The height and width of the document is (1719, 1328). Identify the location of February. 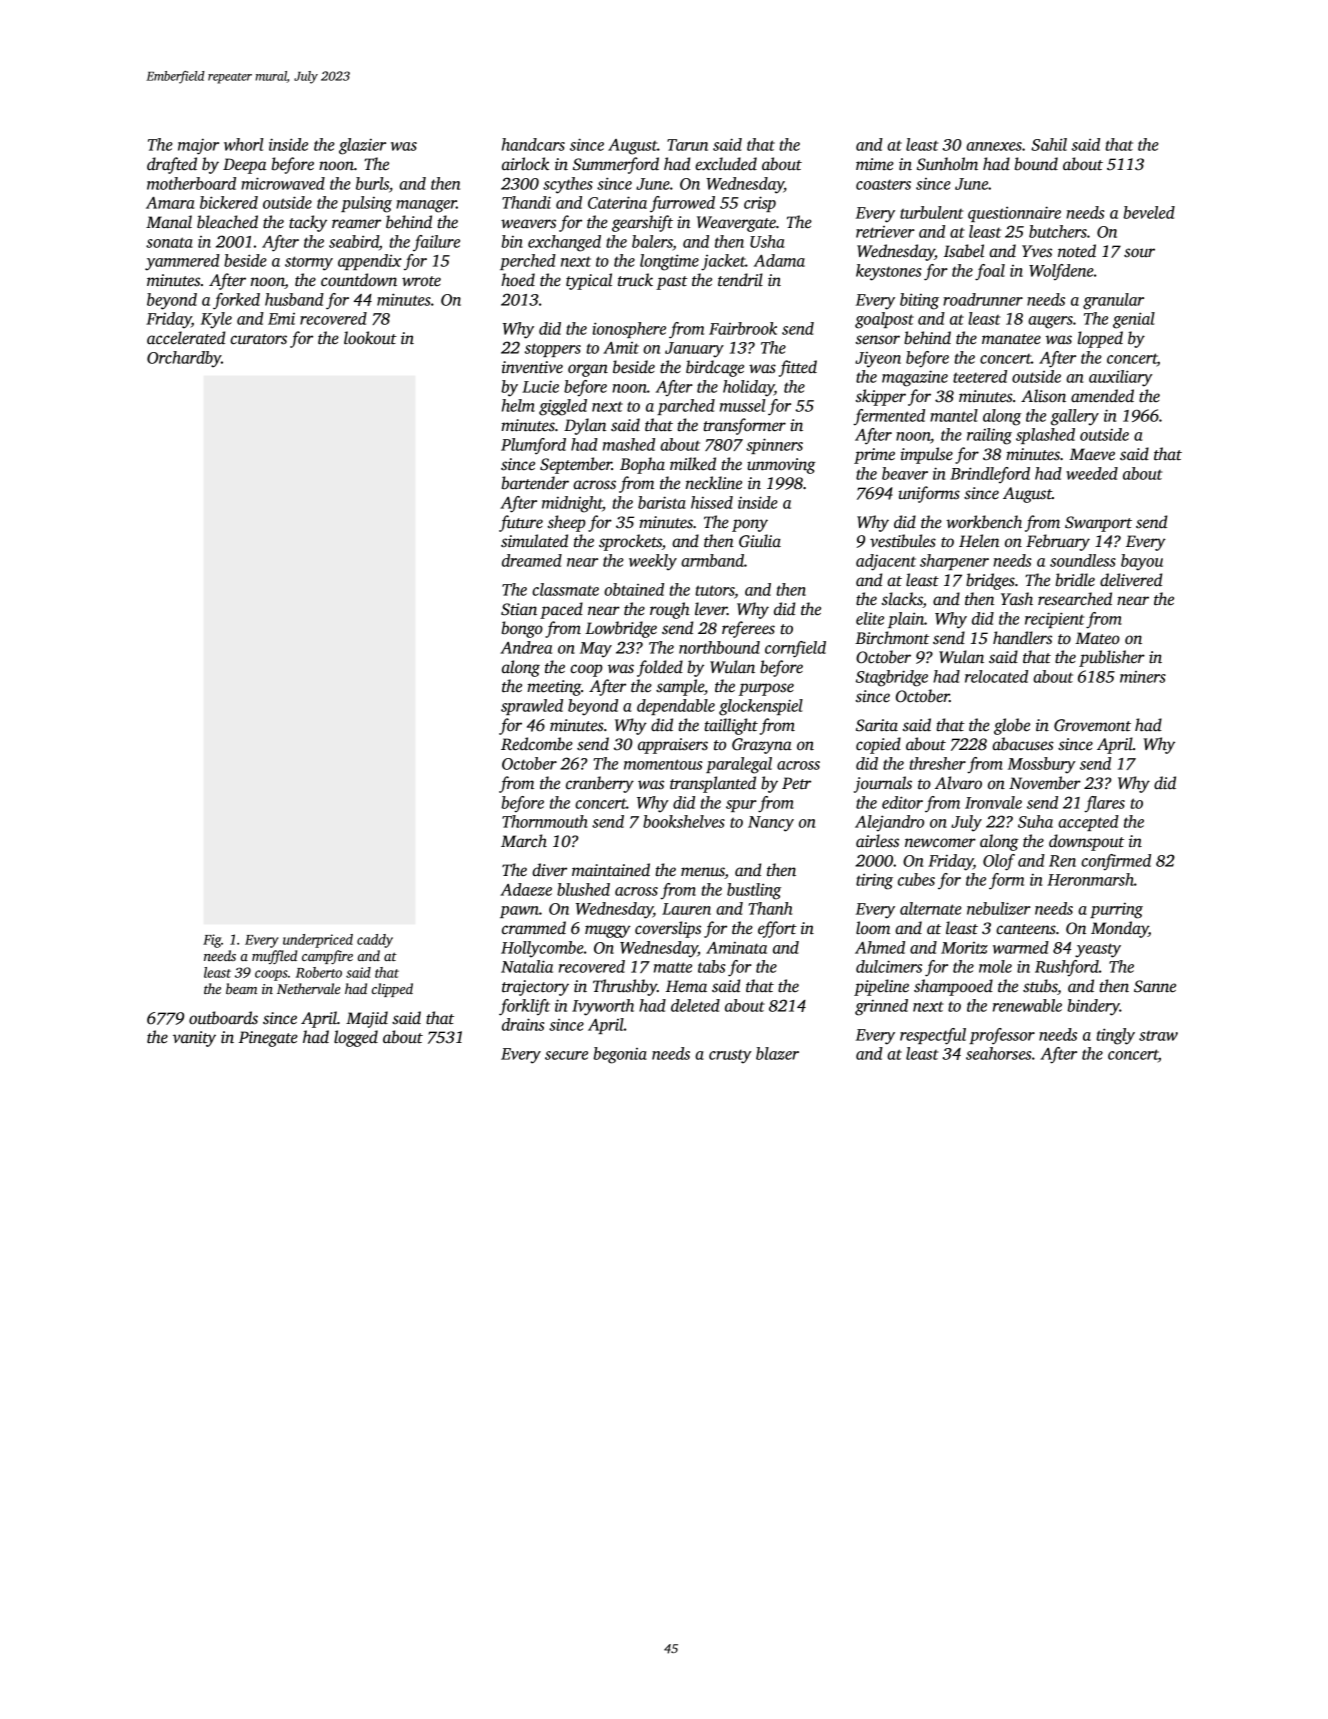
(1058, 542).
